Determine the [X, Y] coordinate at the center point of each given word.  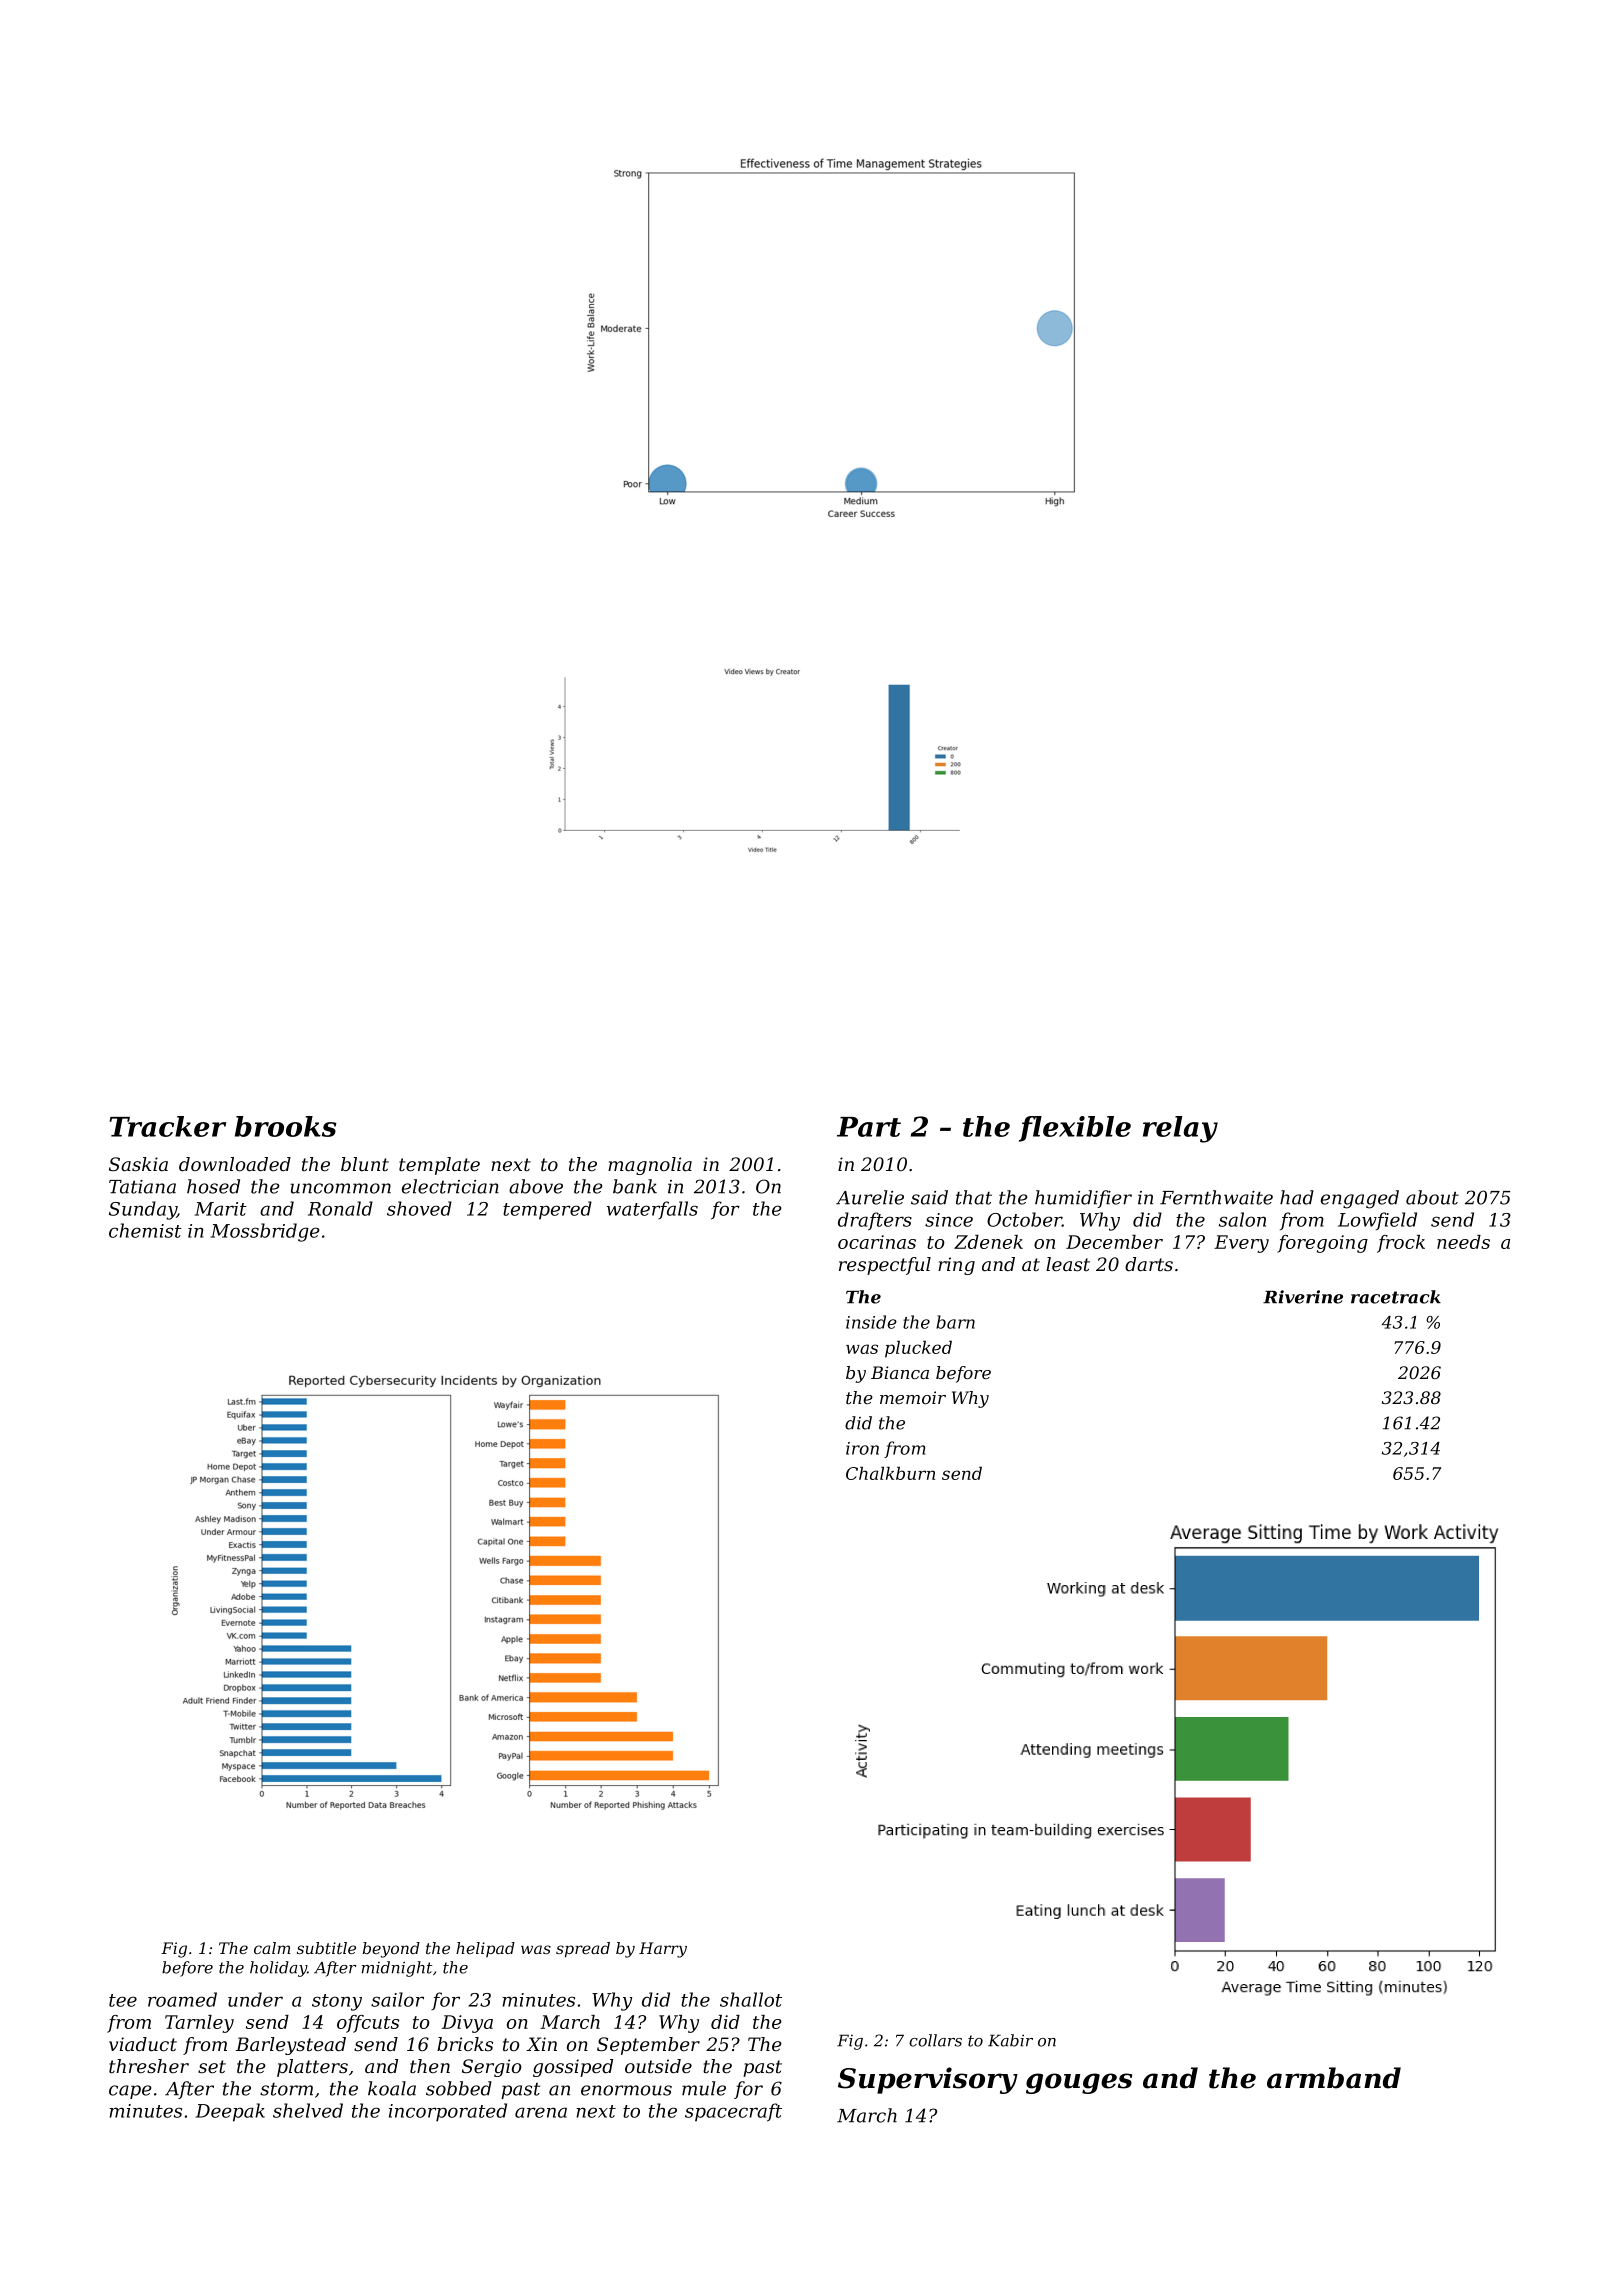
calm [272, 1948]
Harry [663, 1950]
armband [1334, 2078]
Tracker [167, 1126]
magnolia [650, 1166]
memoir [913, 1397]
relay [1180, 1129]
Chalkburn [890, 1473]
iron [862, 1448]
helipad [485, 1949]
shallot [751, 1999]
